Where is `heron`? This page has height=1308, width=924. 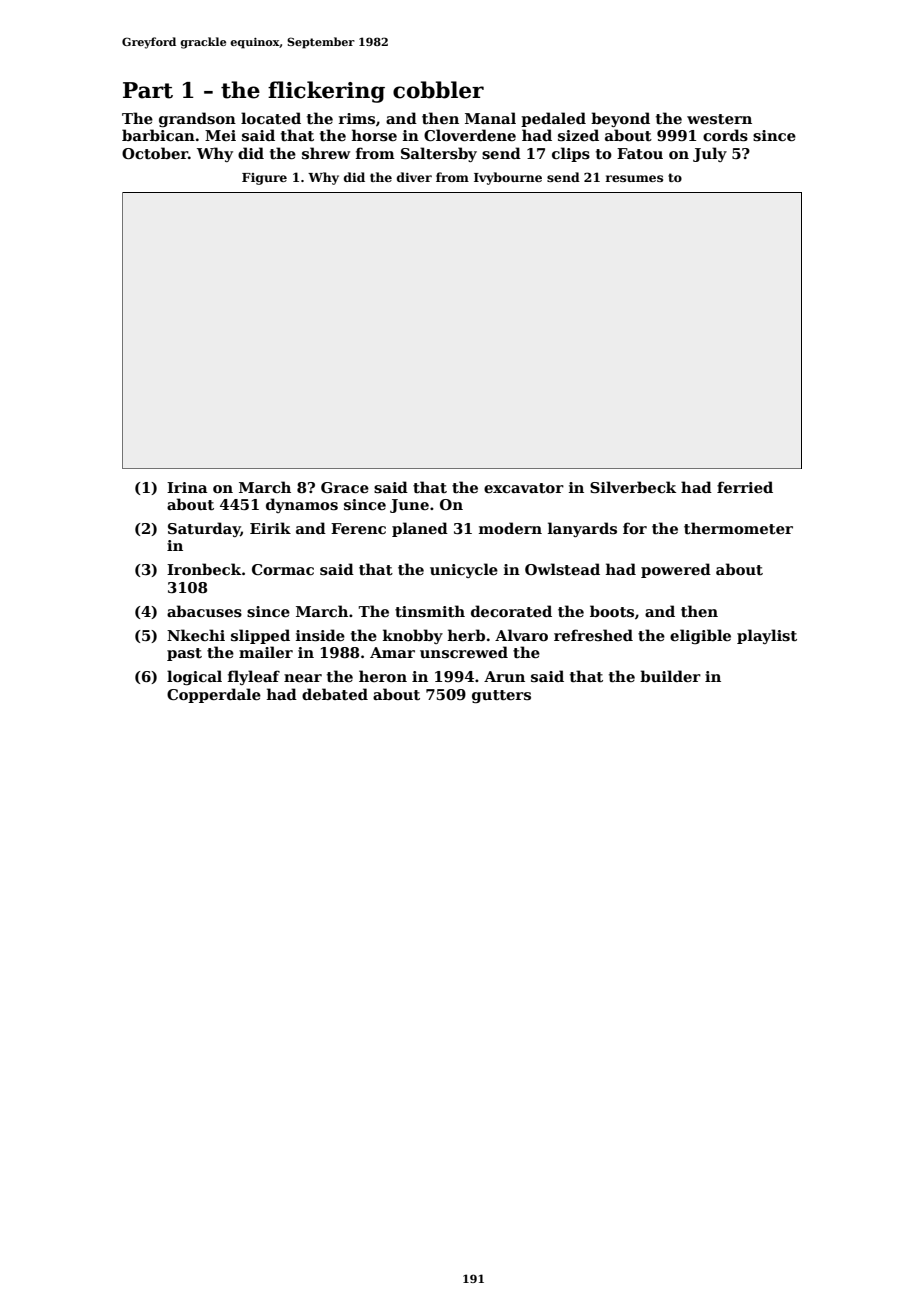
heron is located at coordinates (383, 676).
